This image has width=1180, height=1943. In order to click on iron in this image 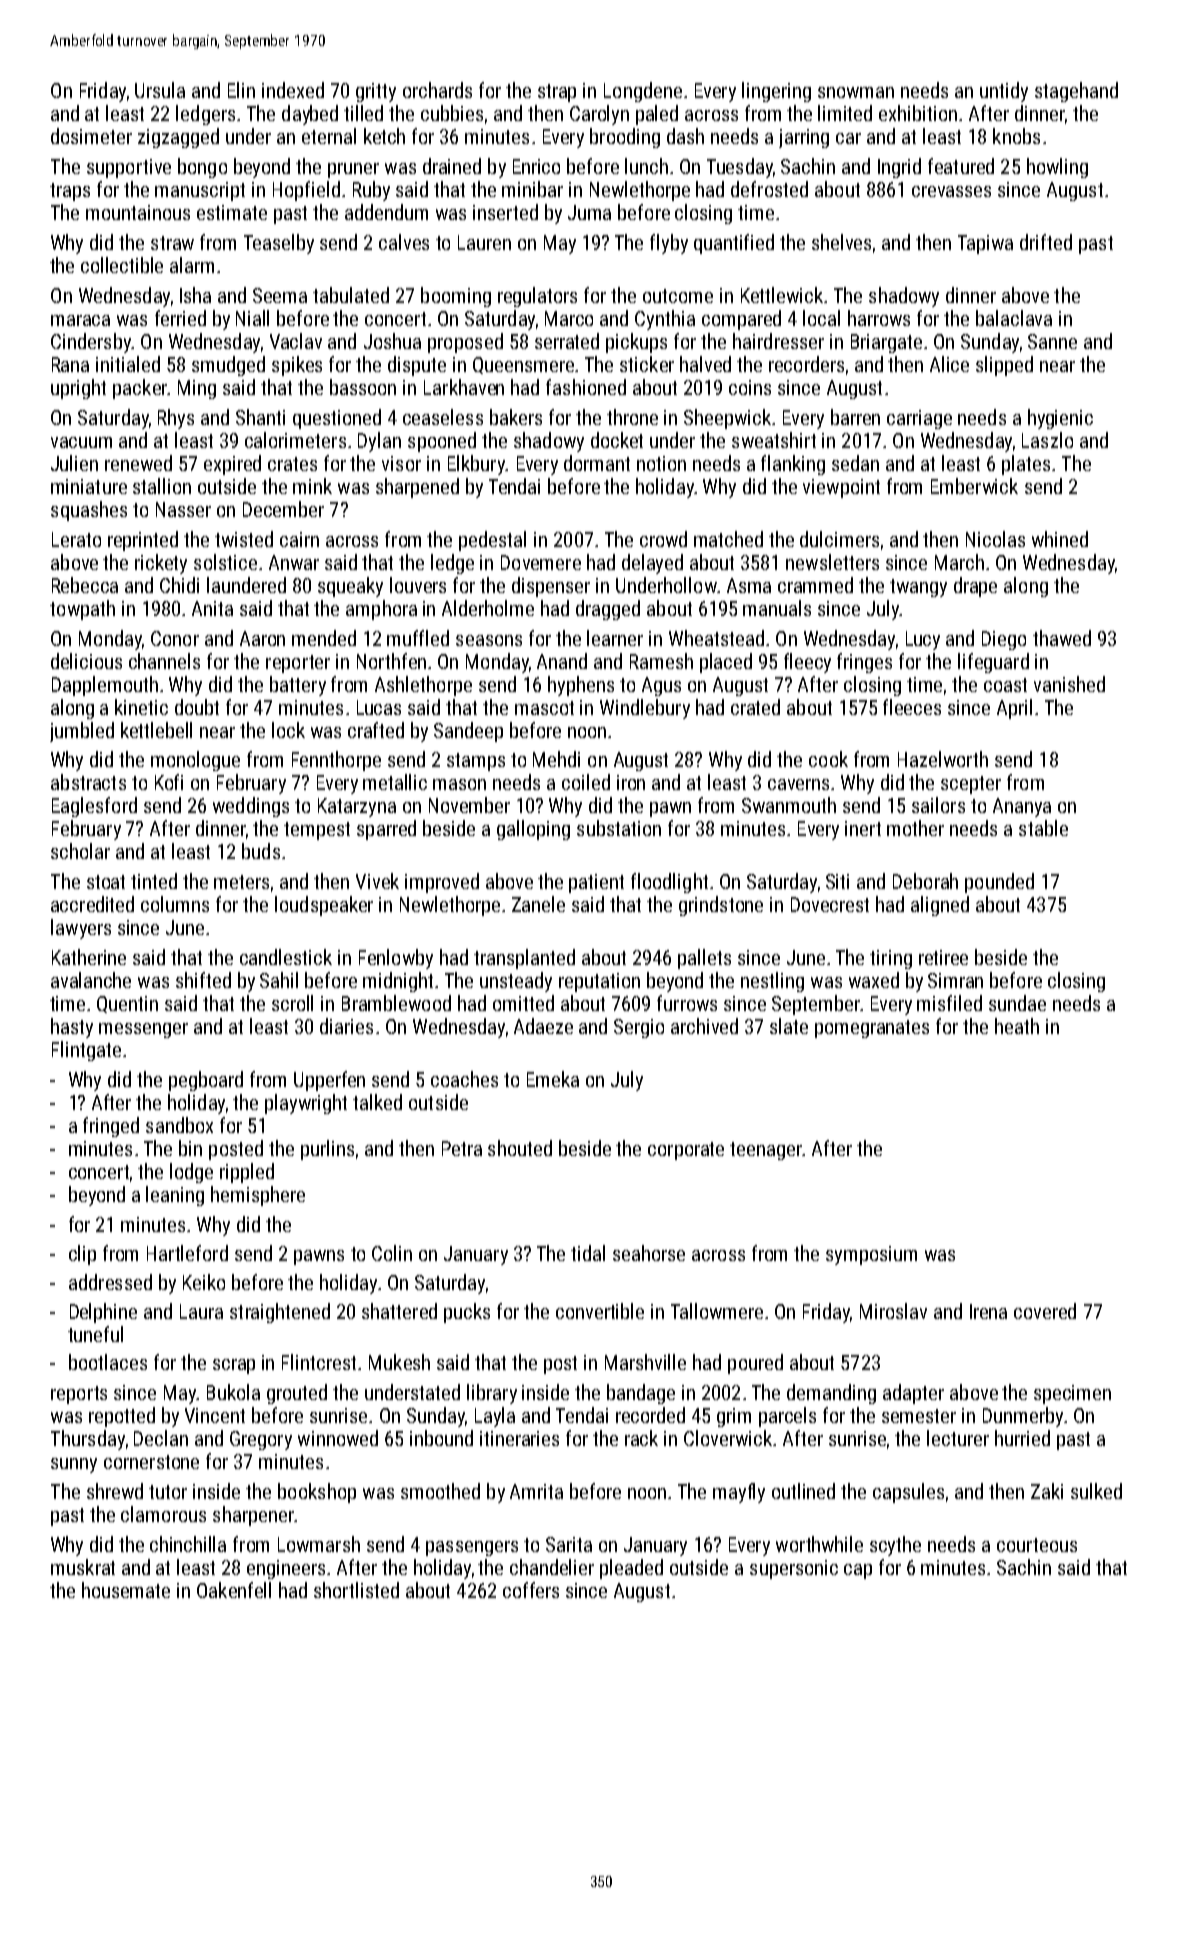, I will do `click(631, 782)`.
